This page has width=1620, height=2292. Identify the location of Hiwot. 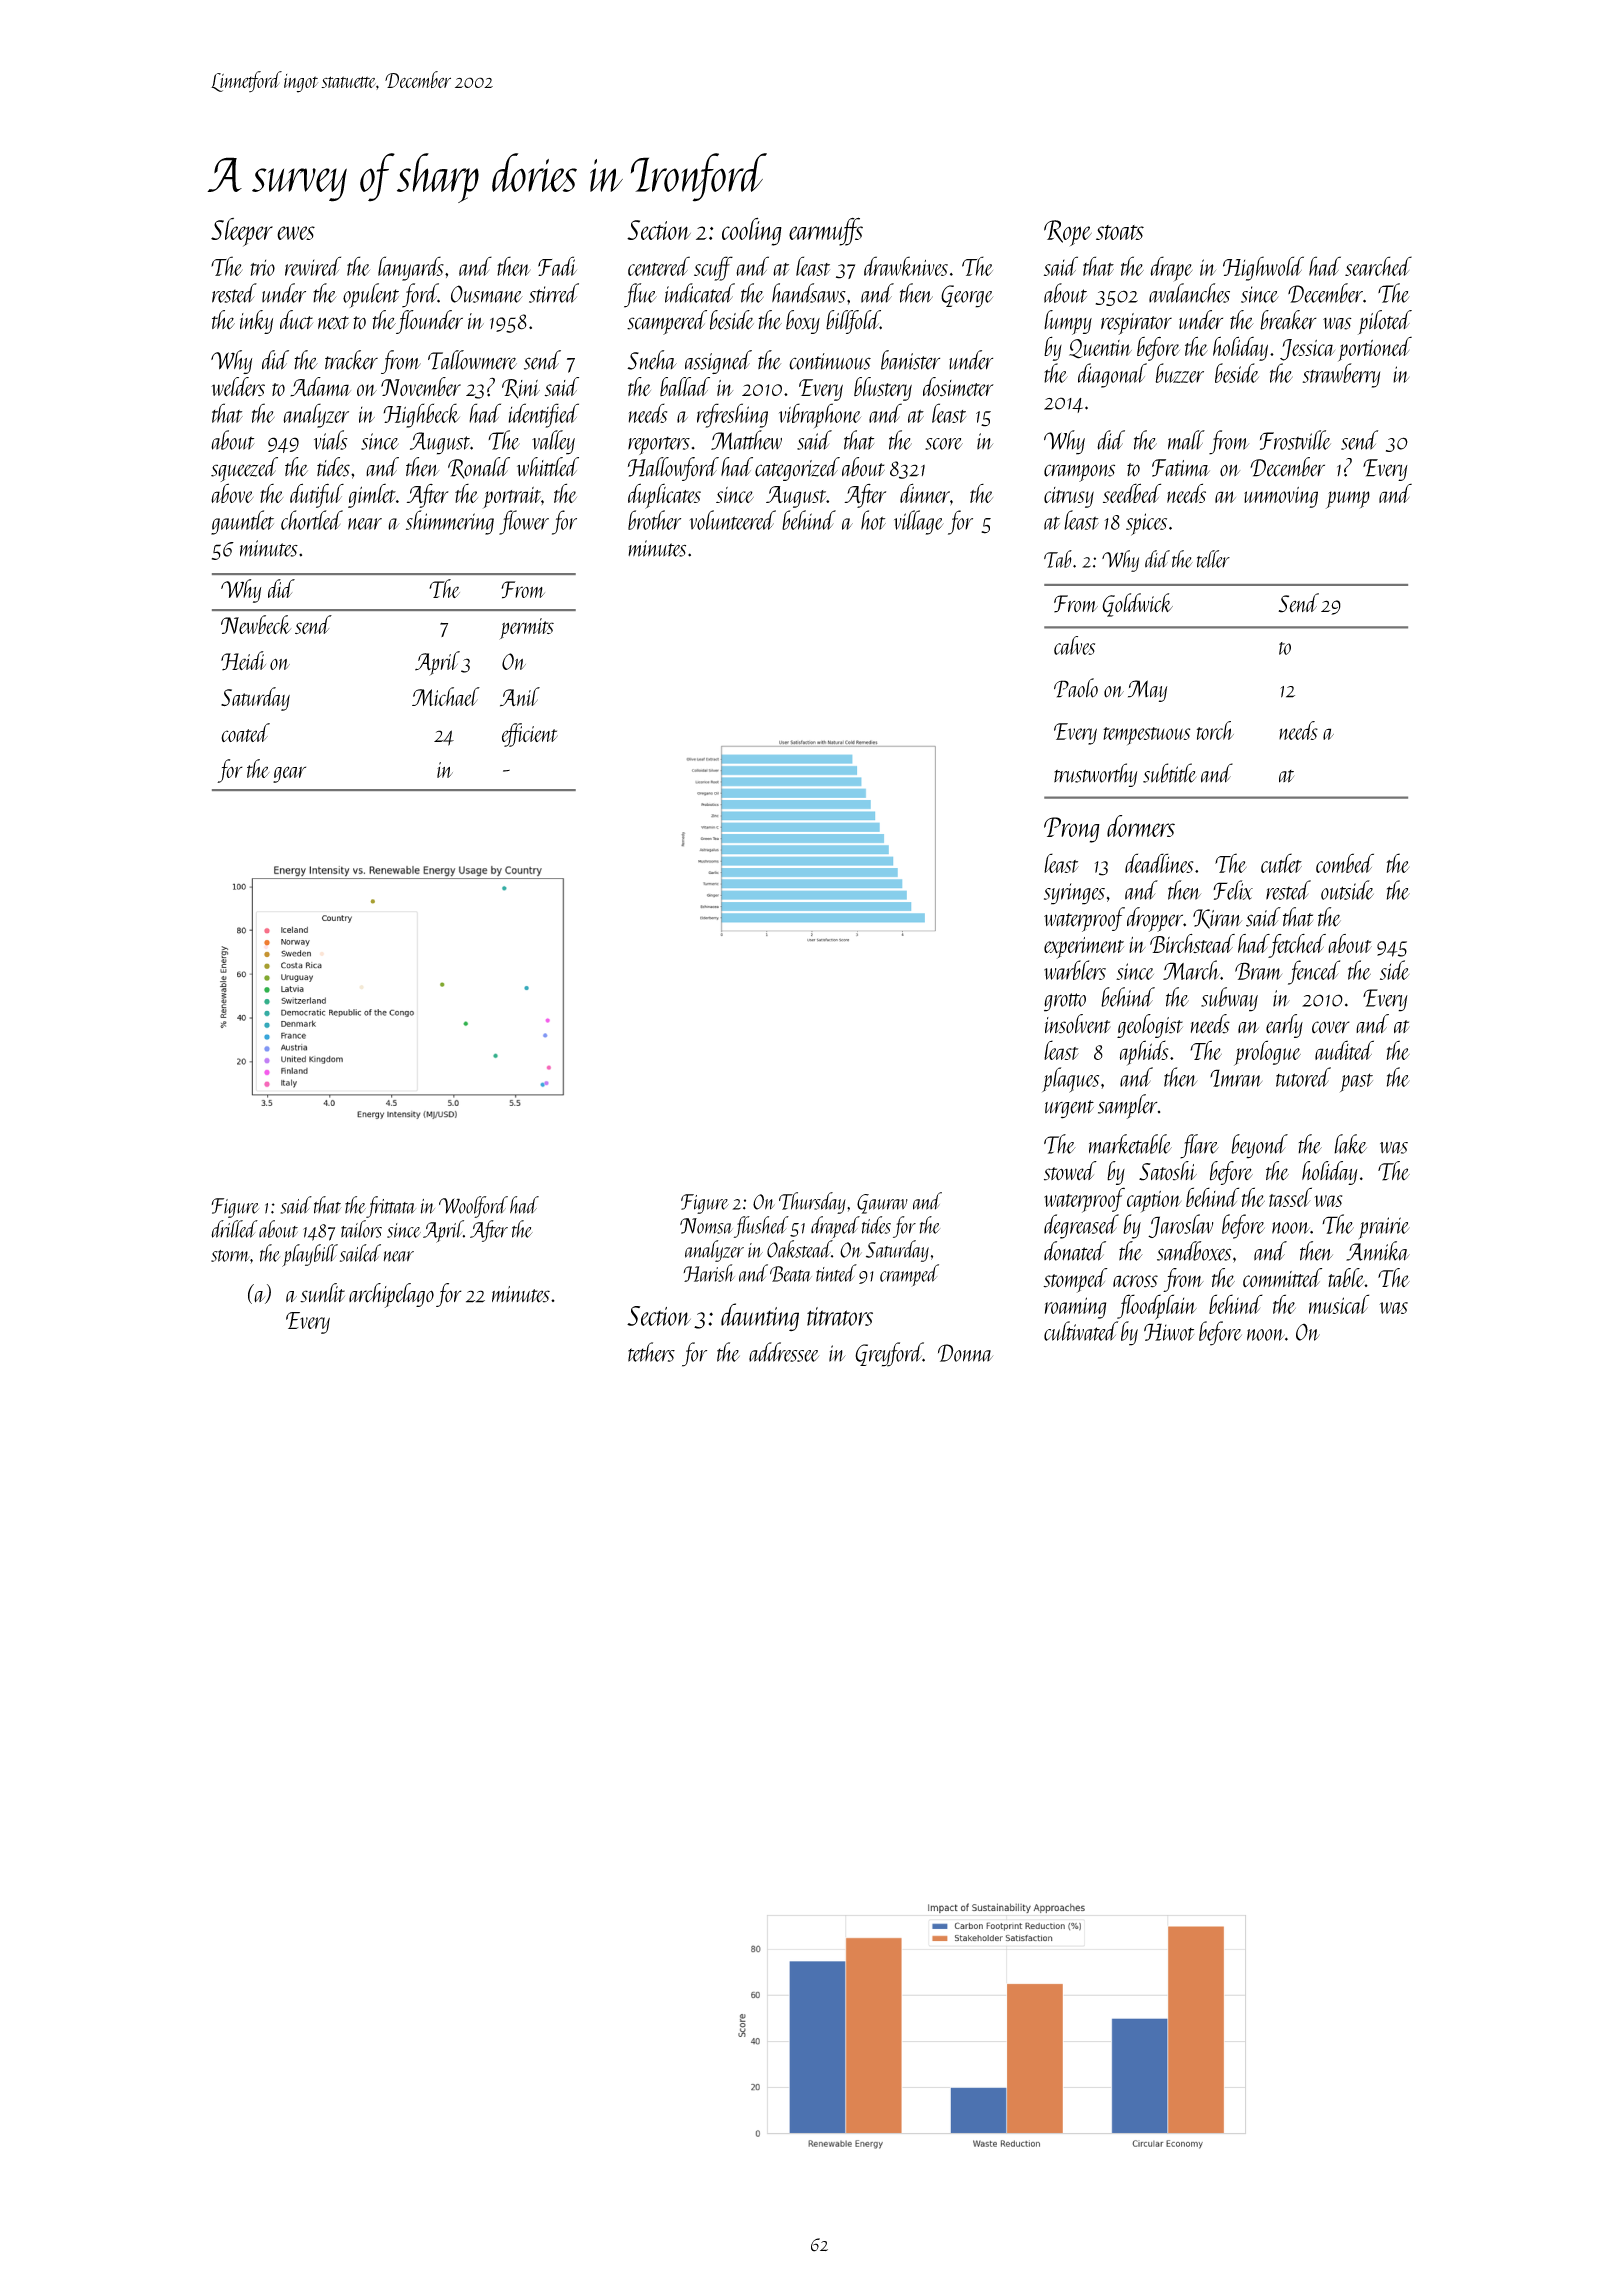
(1169, 1332).
